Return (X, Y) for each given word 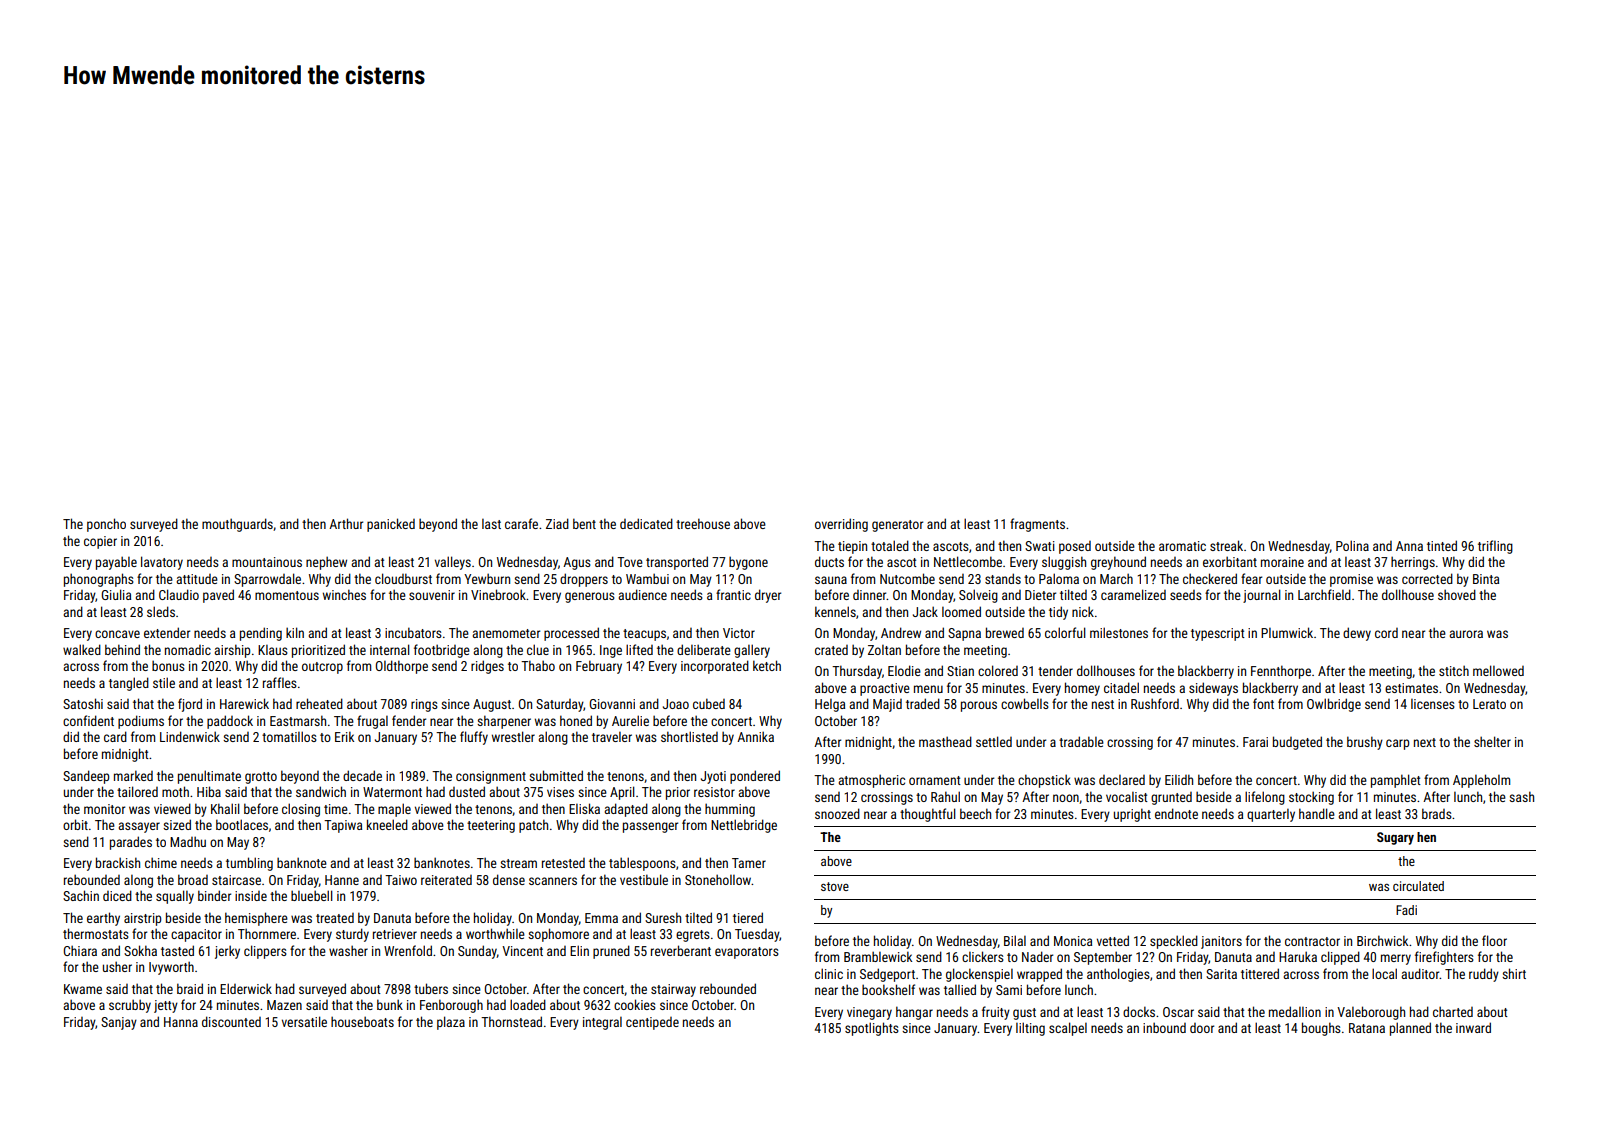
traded (923, 703)
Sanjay (119, 1023)
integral (602, 1023)
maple (394, 810)
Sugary (1395, 838)
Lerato (1489, 704)
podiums (141, 722)
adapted (626, 810)
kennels (835, 611)
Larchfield (1324, 594)
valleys (453, 563)
